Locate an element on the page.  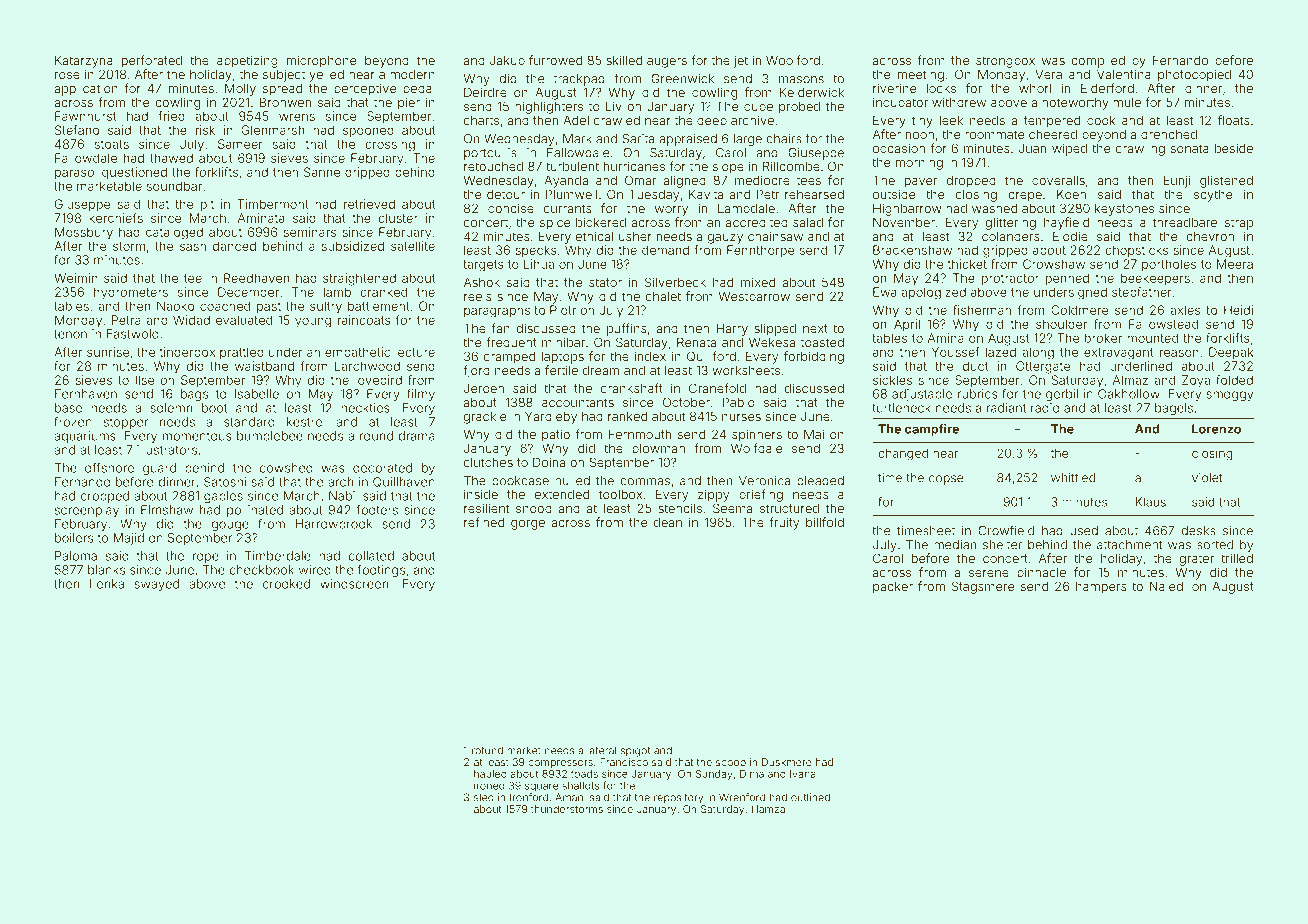
lateral is located at coordinates (601, 750).
